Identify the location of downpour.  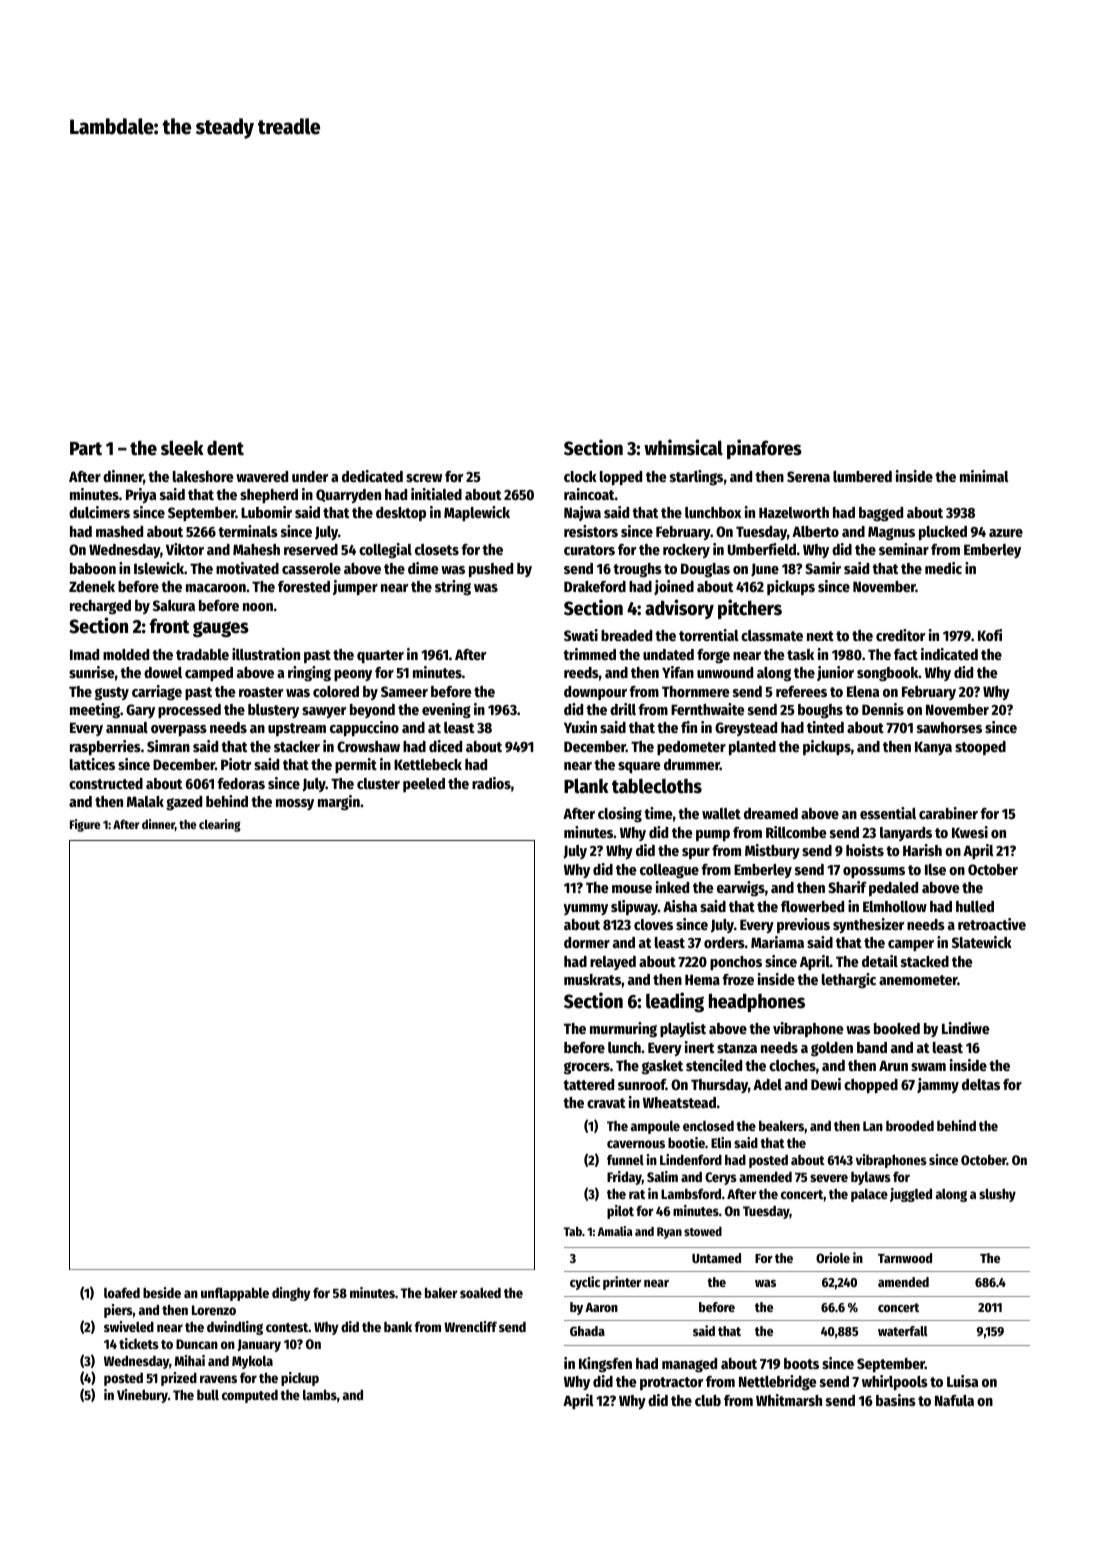
(595, 693).
